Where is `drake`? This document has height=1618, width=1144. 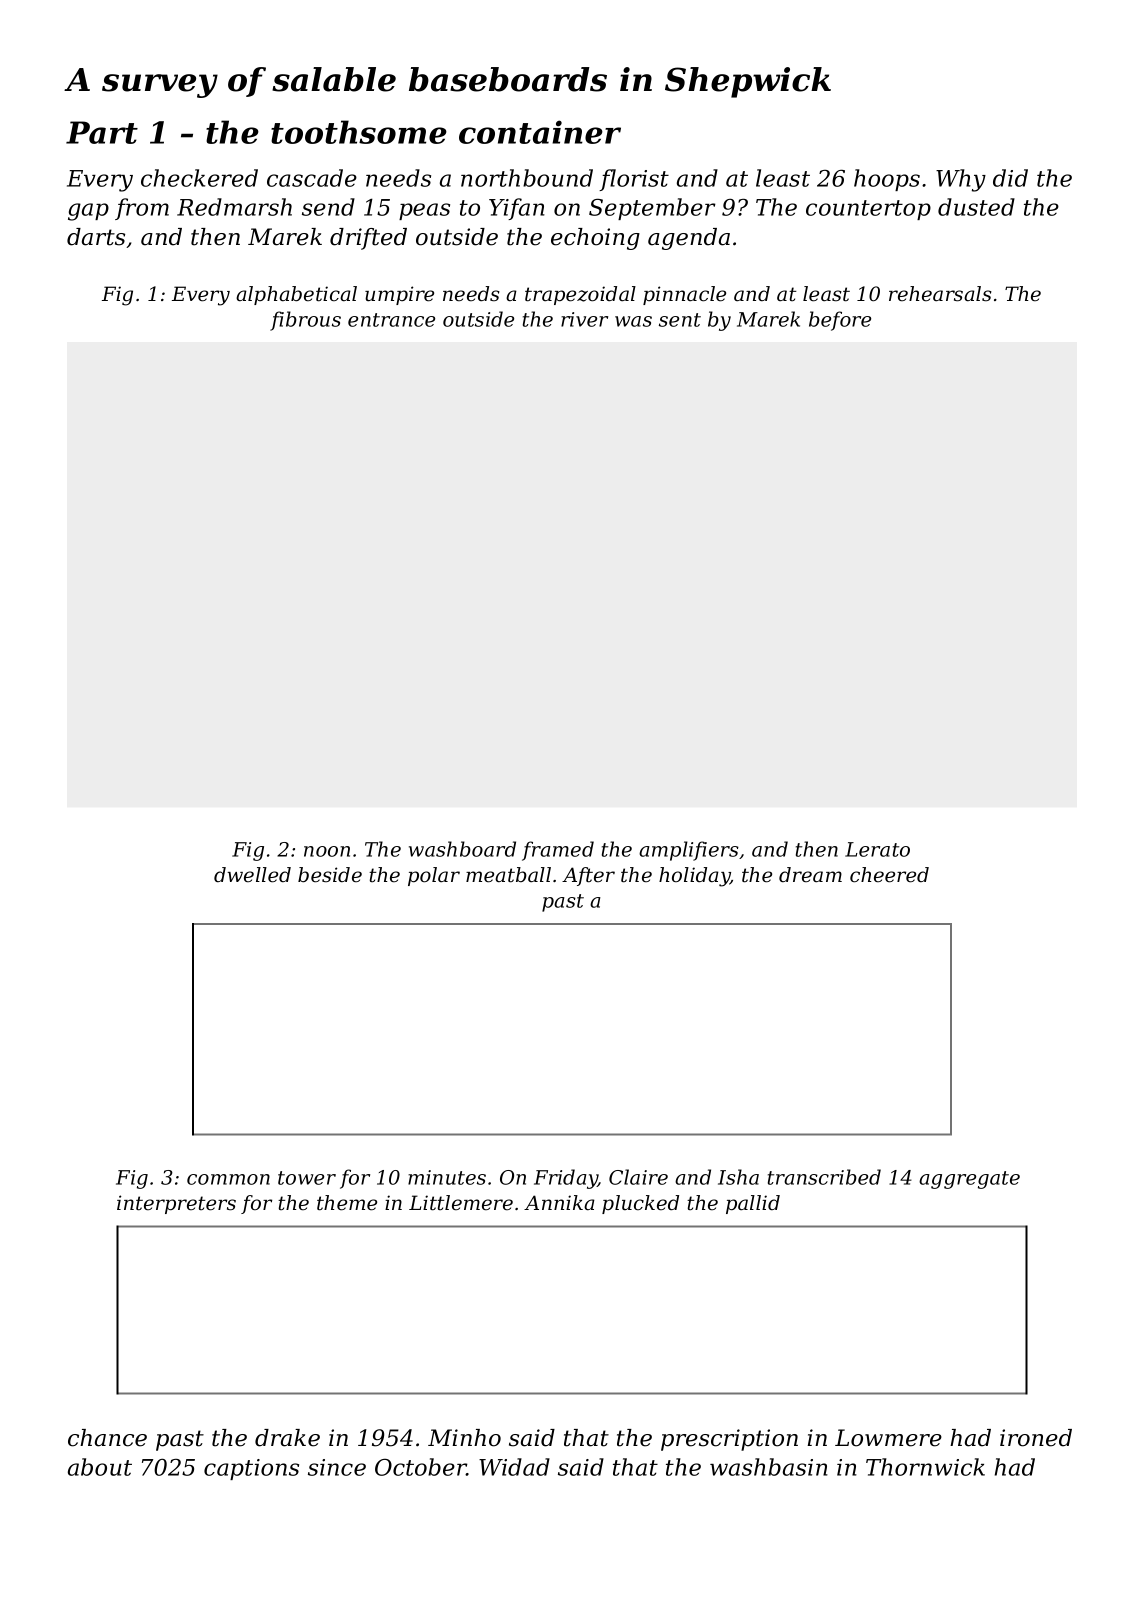
drake is located at coordinates (287, 1438).
